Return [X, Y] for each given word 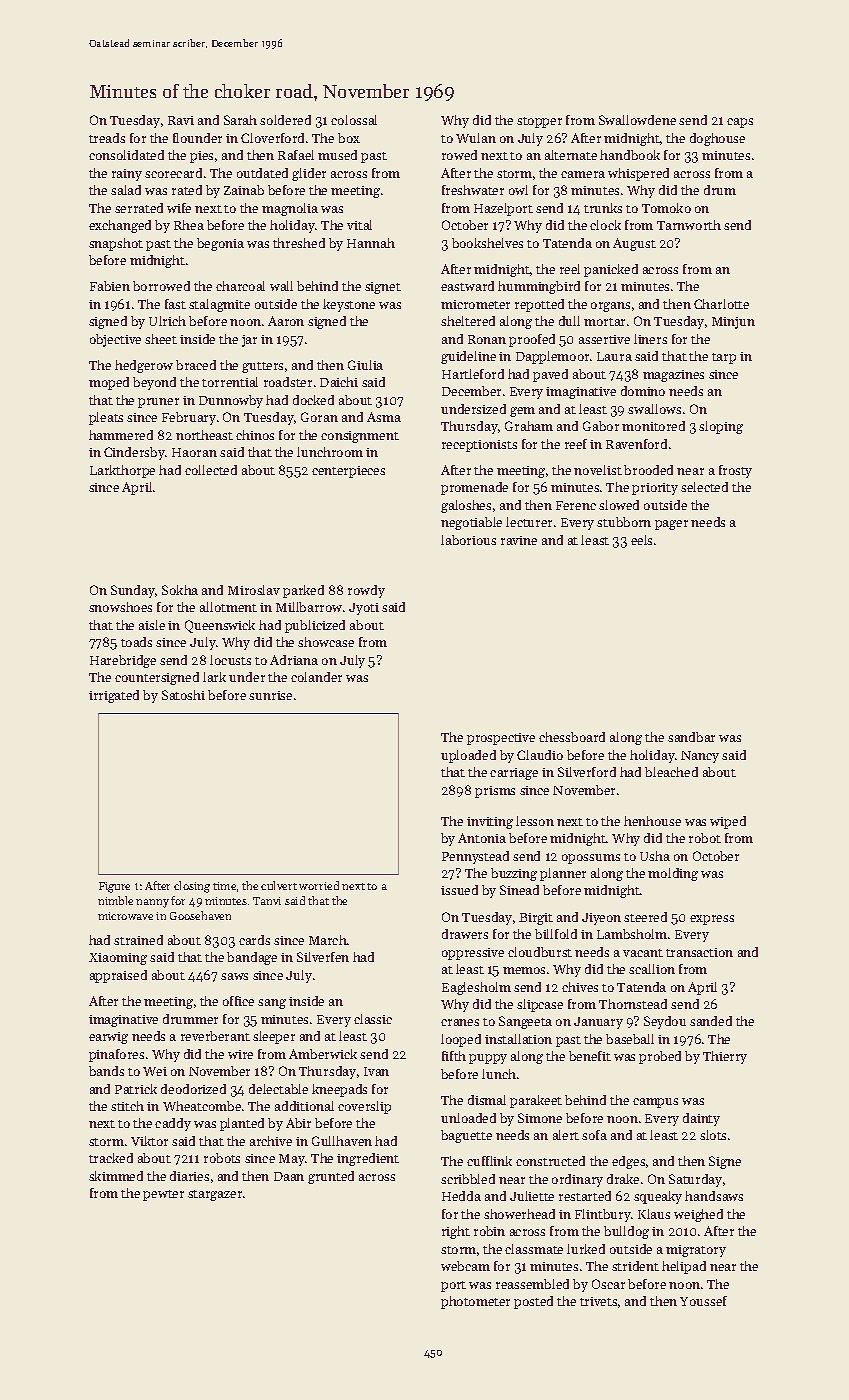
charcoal [240, 286]
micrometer [475, 304]
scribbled [468, 1179]
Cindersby [134, 453]
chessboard [572, 737]
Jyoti [364, 609]
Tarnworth [689, 225]
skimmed [116, 1176]
